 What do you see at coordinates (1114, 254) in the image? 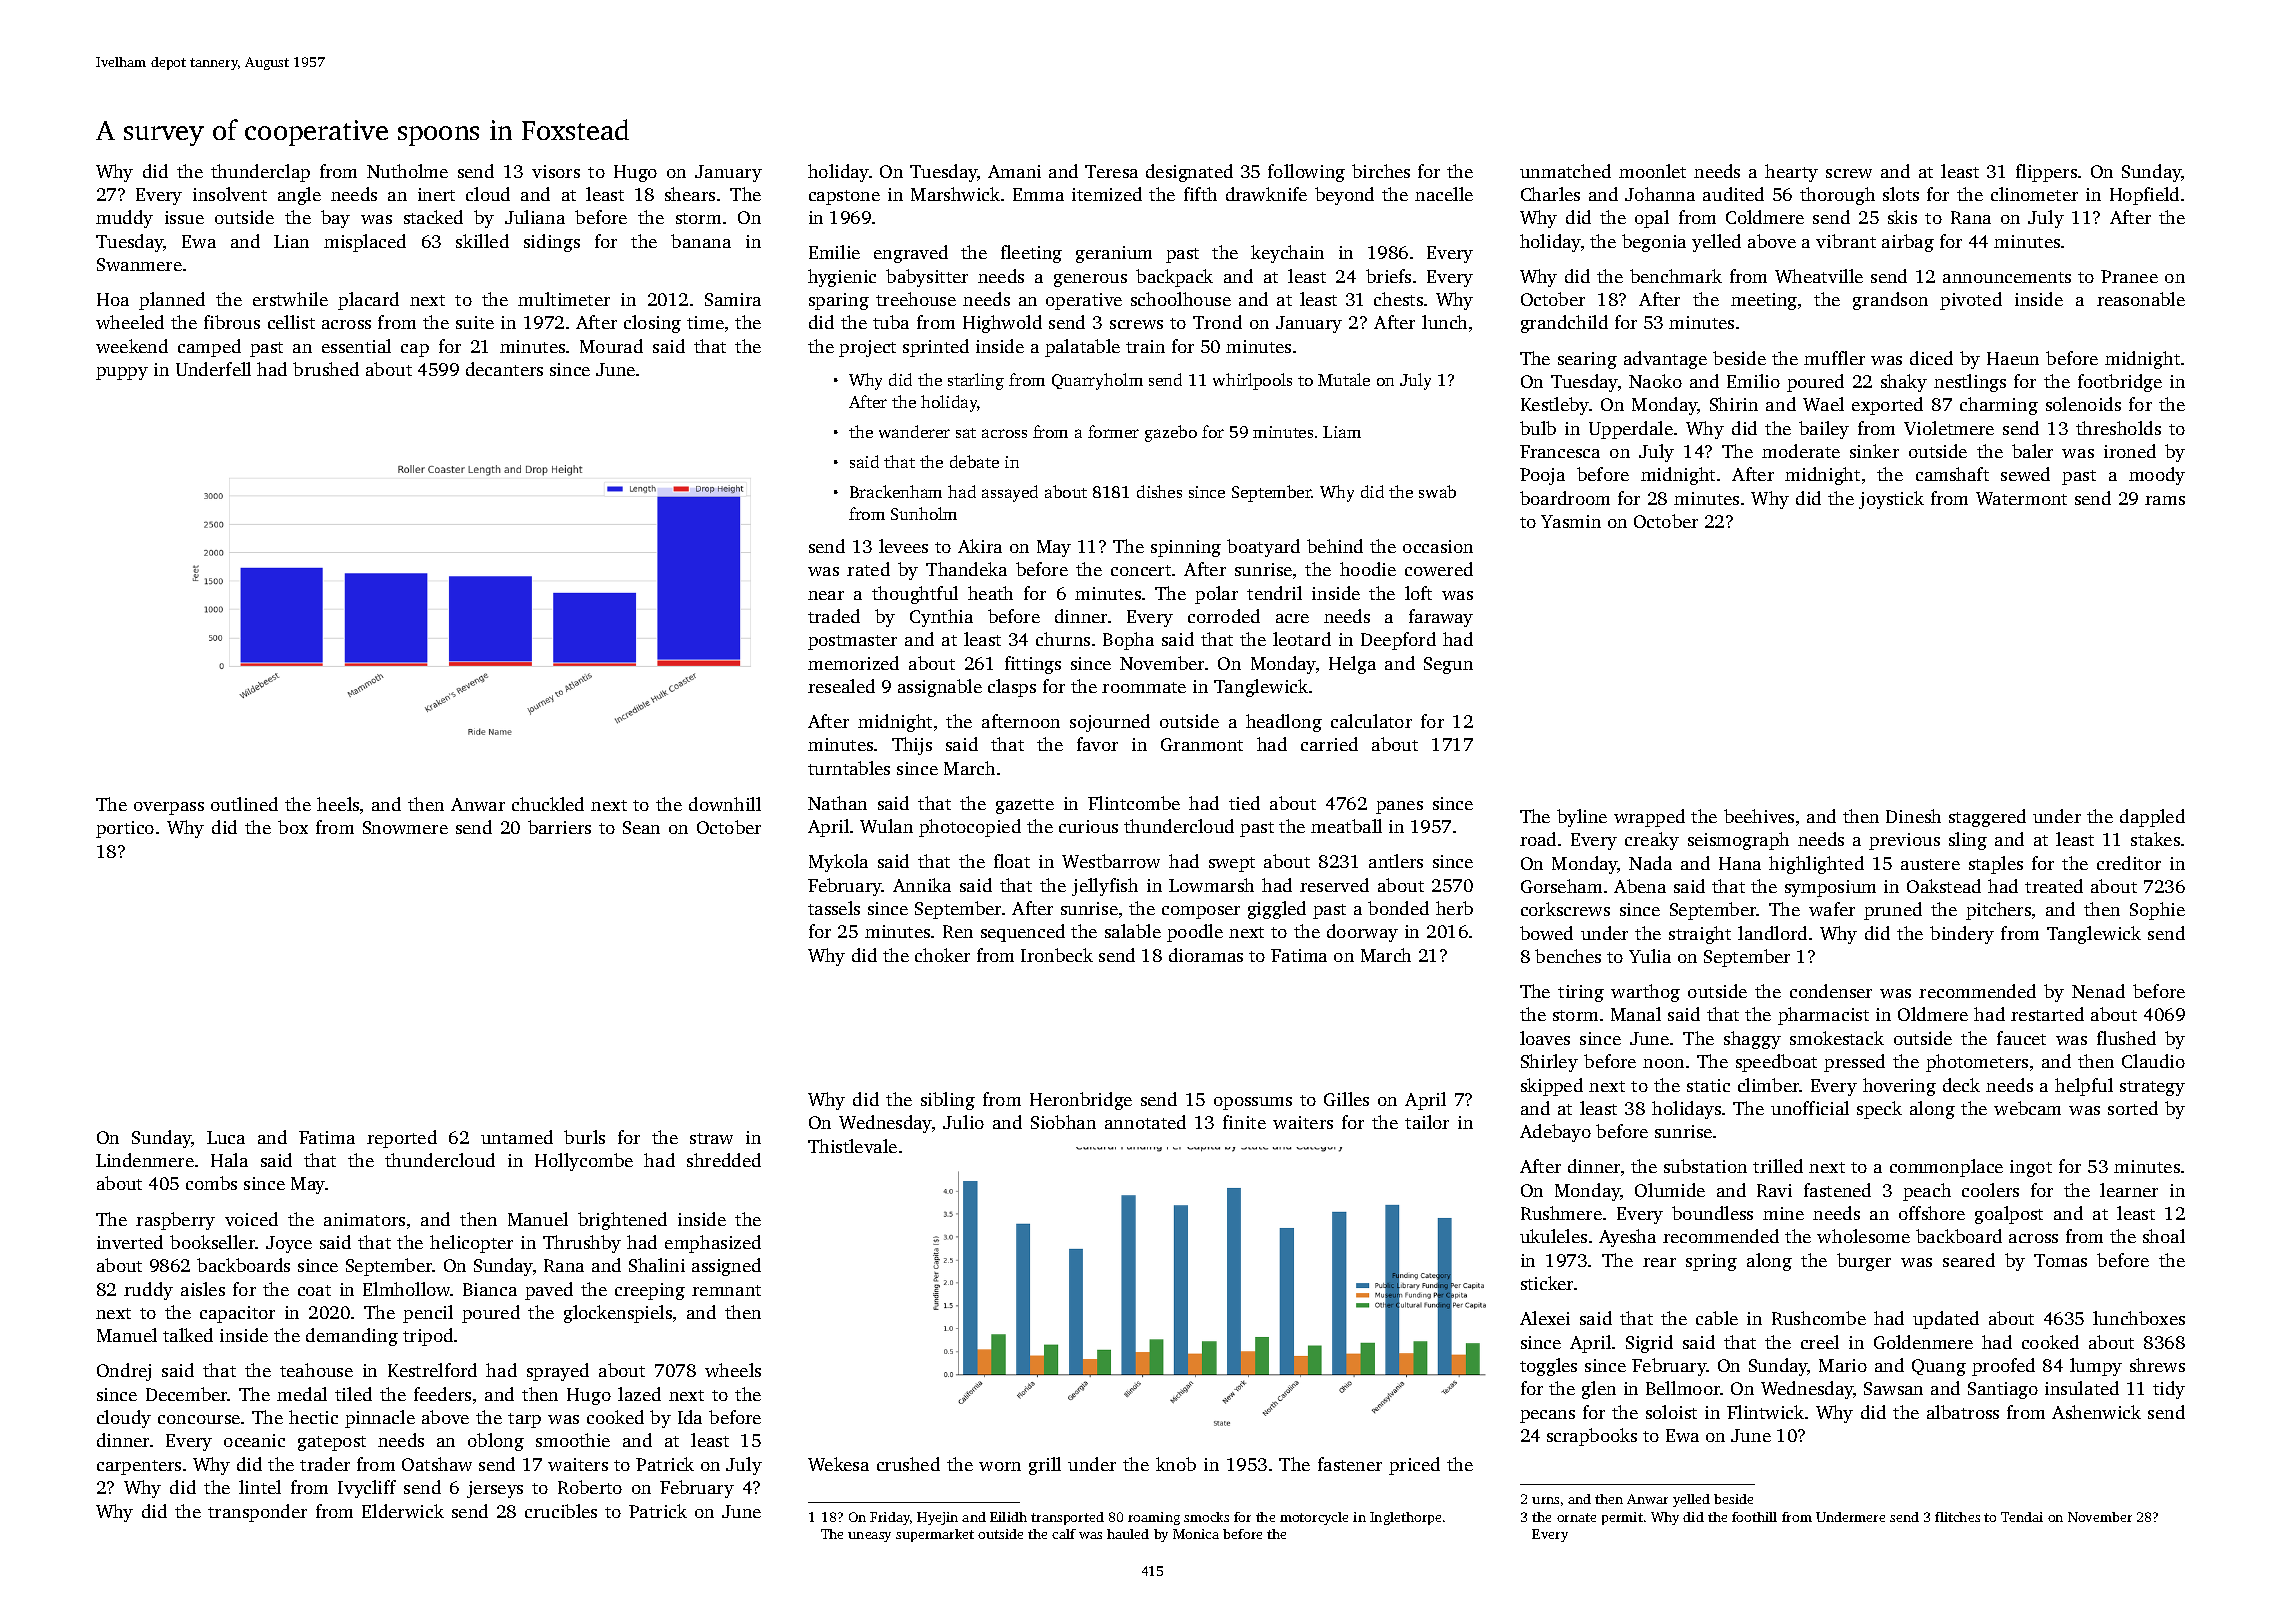
I see `geranium` at bounding box center [1114, 254].
